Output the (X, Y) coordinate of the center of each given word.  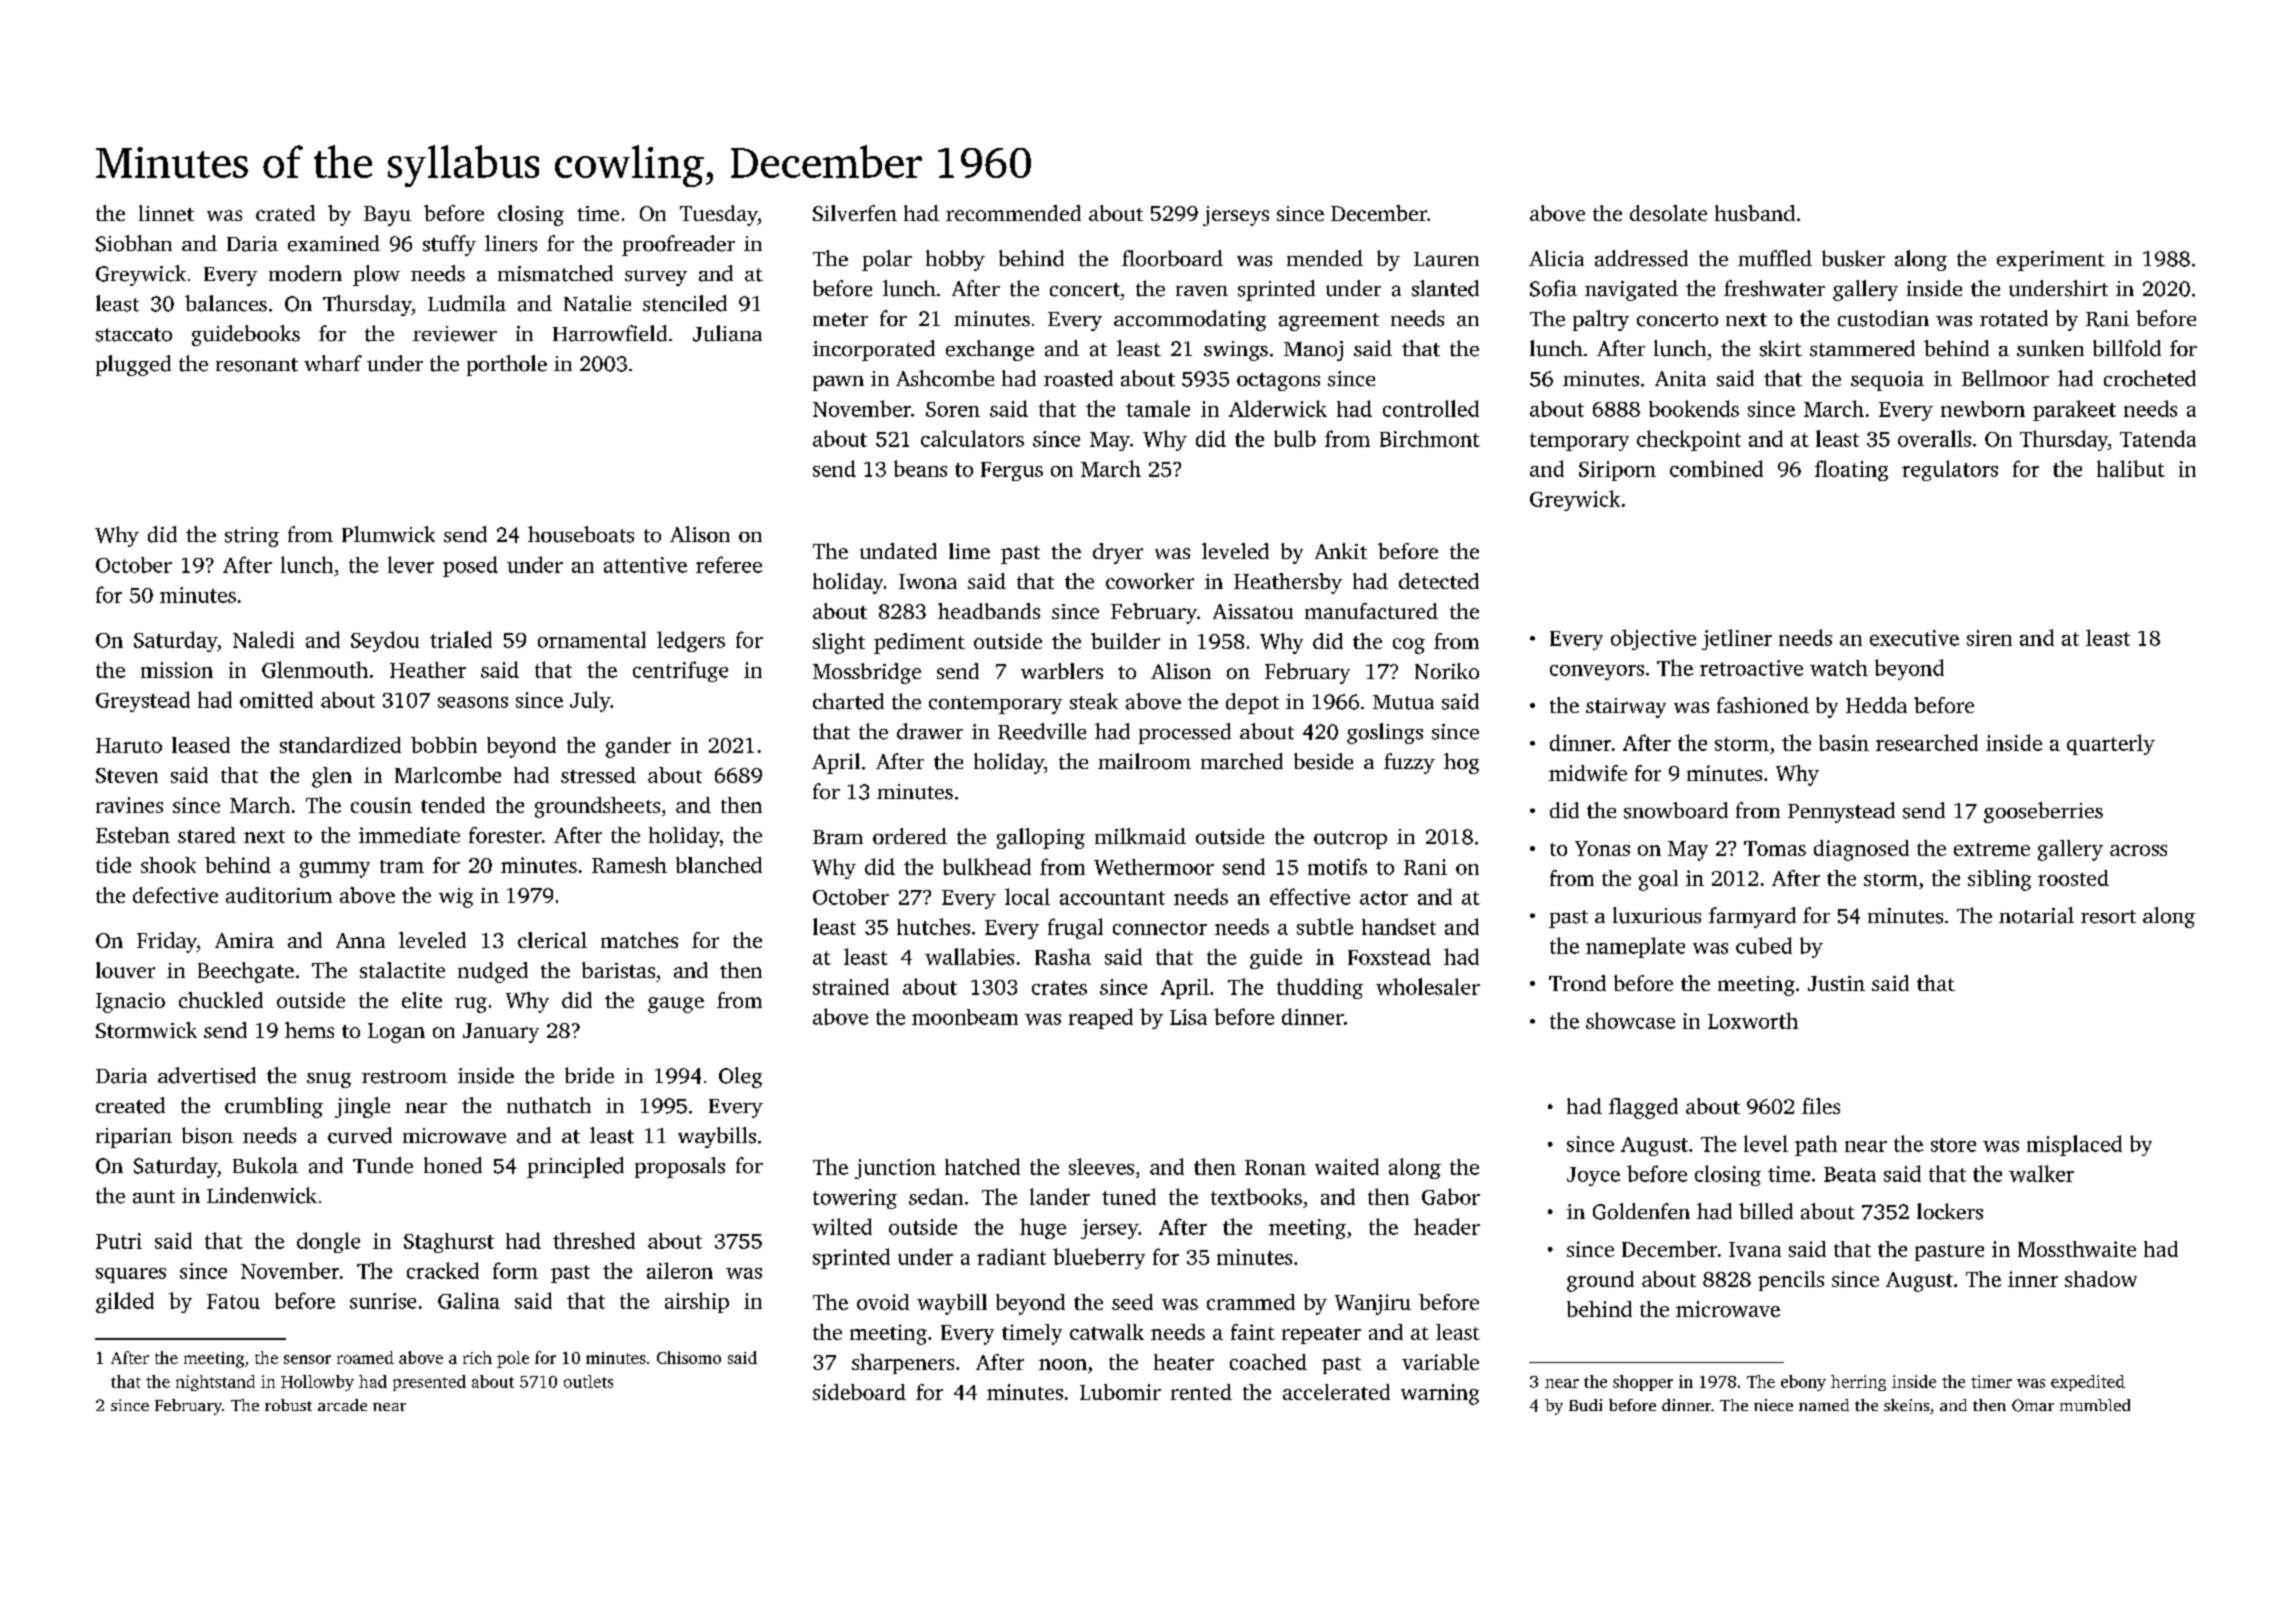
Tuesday (719, 215)
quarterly (2111, 744)
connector (1160, 928)
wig (456, 898)
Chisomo (689, 1357)
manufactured (1371, 611)
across (2138, 850)
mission (177, 670)
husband (1755, 213)
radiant (1011, 1256)
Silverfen (855, 213)
